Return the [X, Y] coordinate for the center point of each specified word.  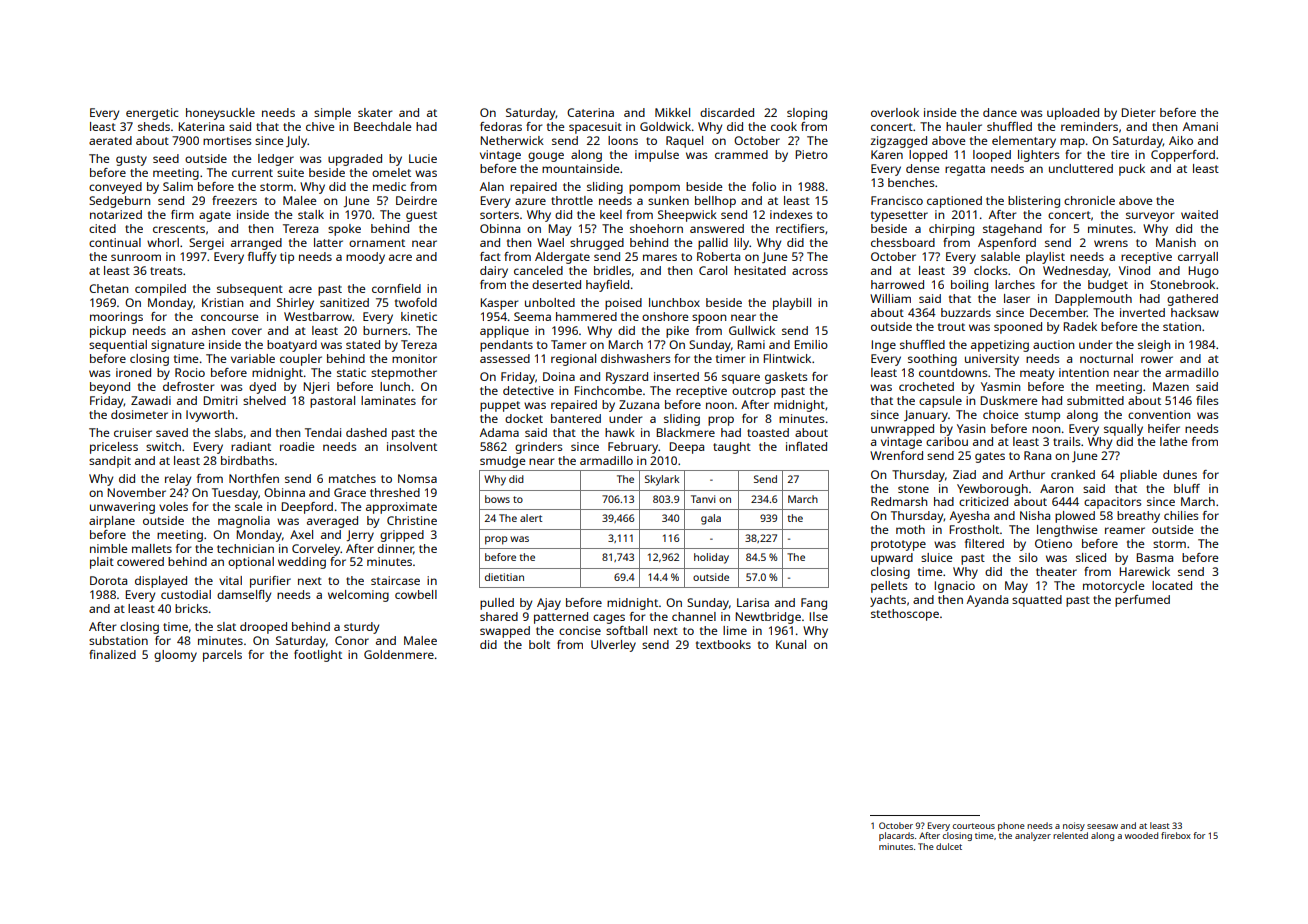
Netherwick [512, 140]
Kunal [791, 644]
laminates [388, 400]
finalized [112, 654]
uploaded [1073, 114]
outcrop [754, 392]
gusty [131, 160]
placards [896, 836]
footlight [318, 656]
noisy [1074, 826]
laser [1017, 298]
